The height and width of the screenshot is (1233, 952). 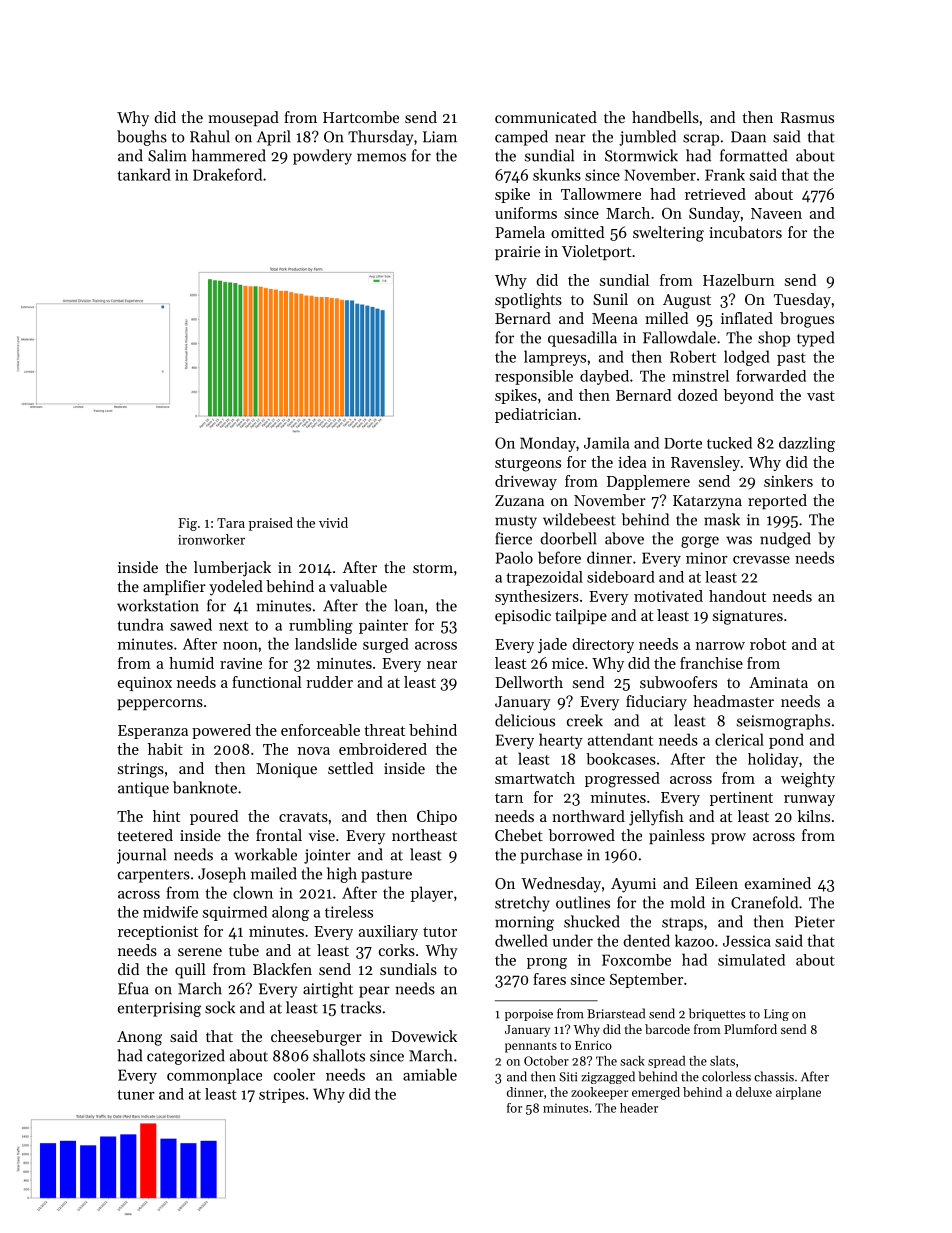 What do you see at coordinates (728, 838) in the screenshot?
I see `prow` at bounding box center [728, 838].
